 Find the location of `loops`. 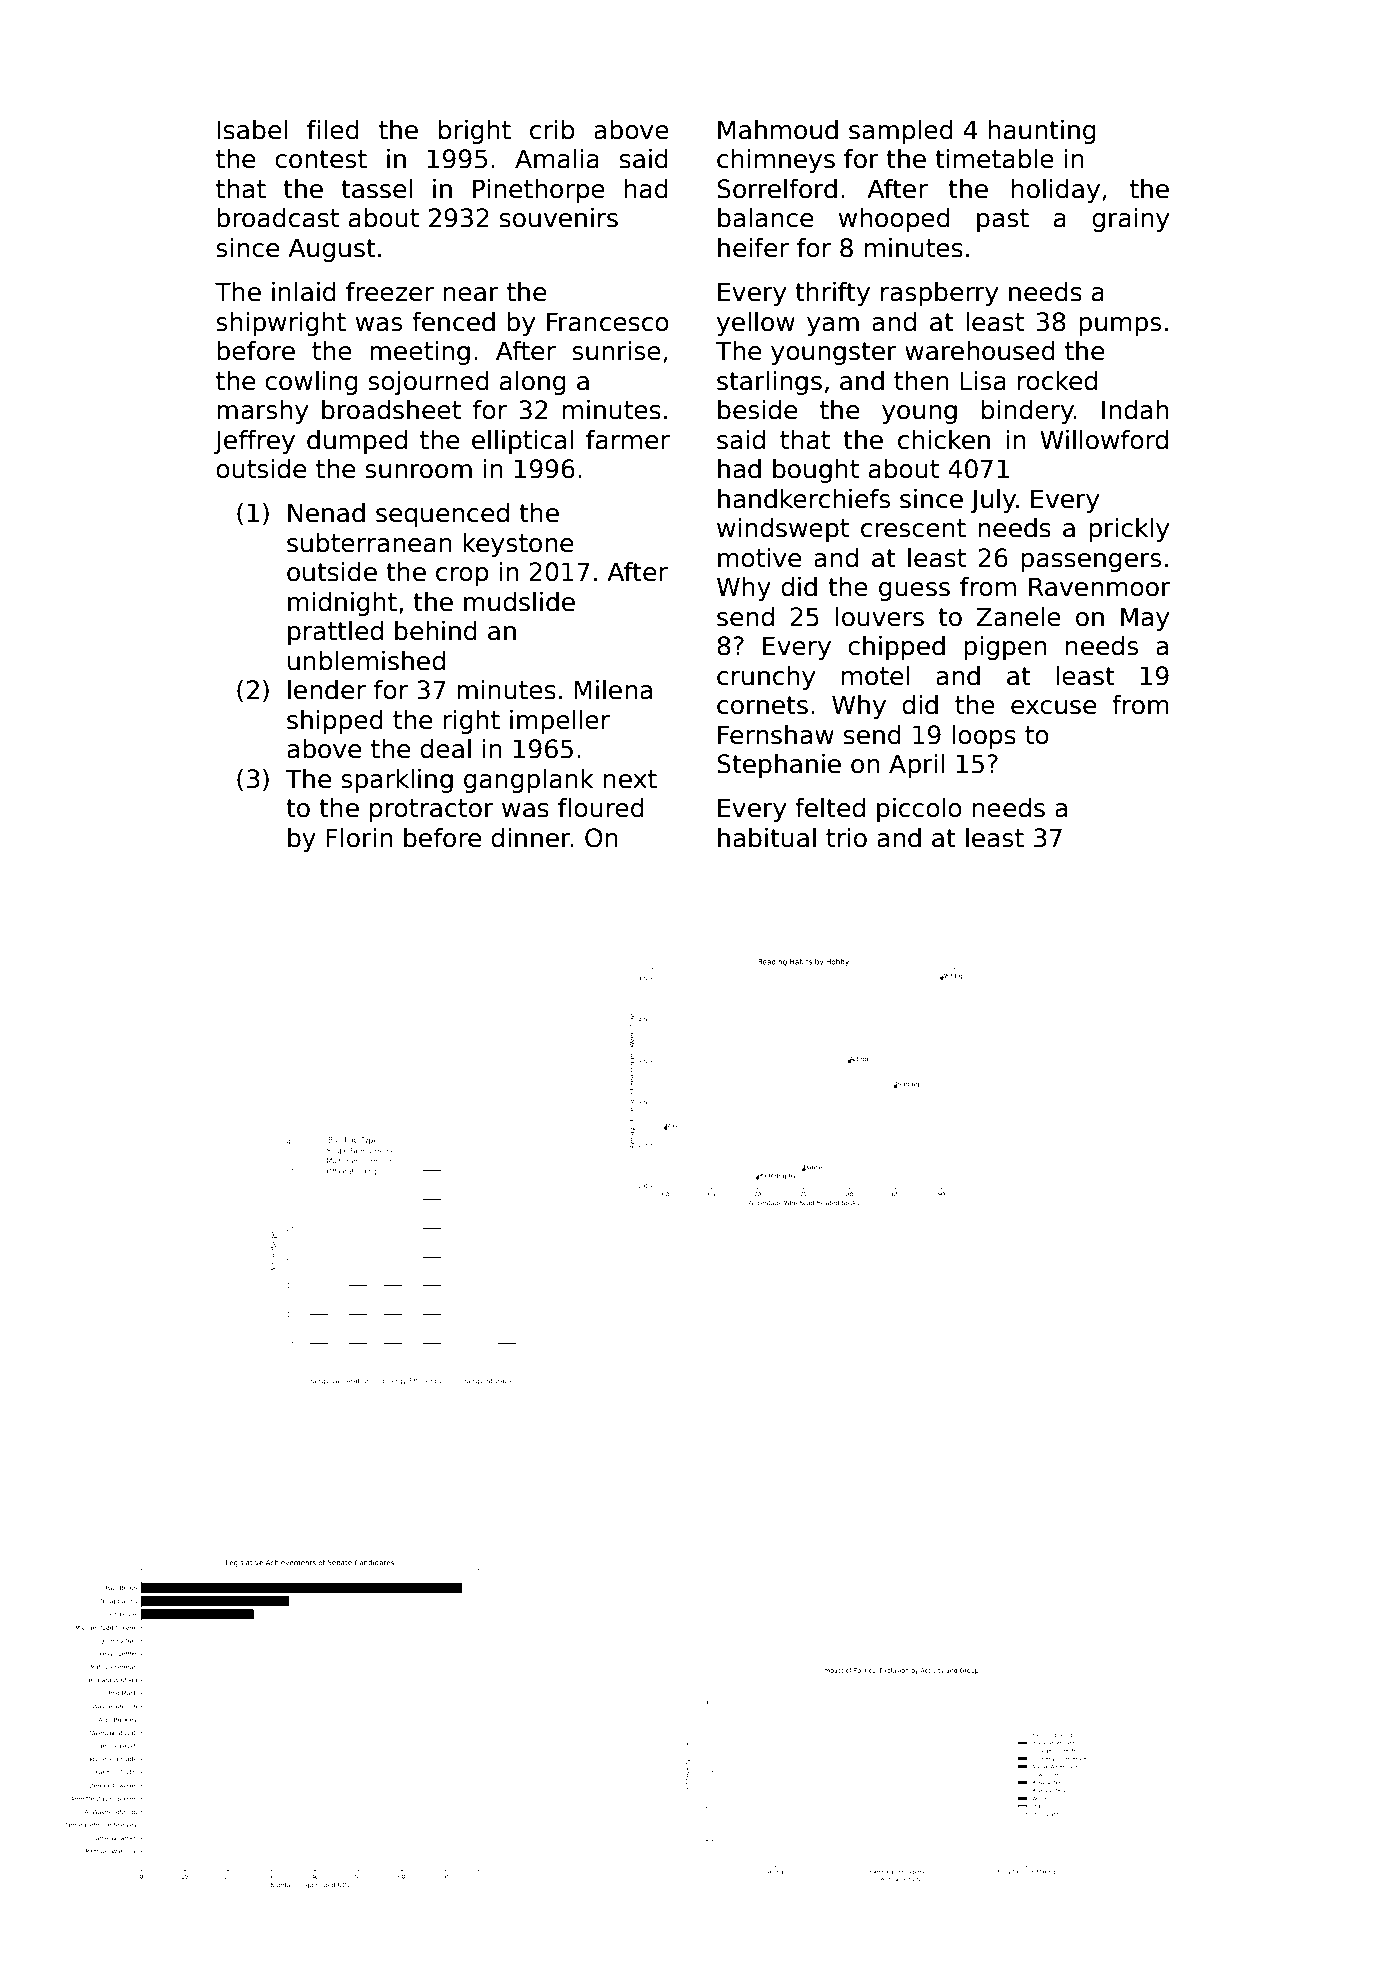

loops is located at coordinates (984, 737).
